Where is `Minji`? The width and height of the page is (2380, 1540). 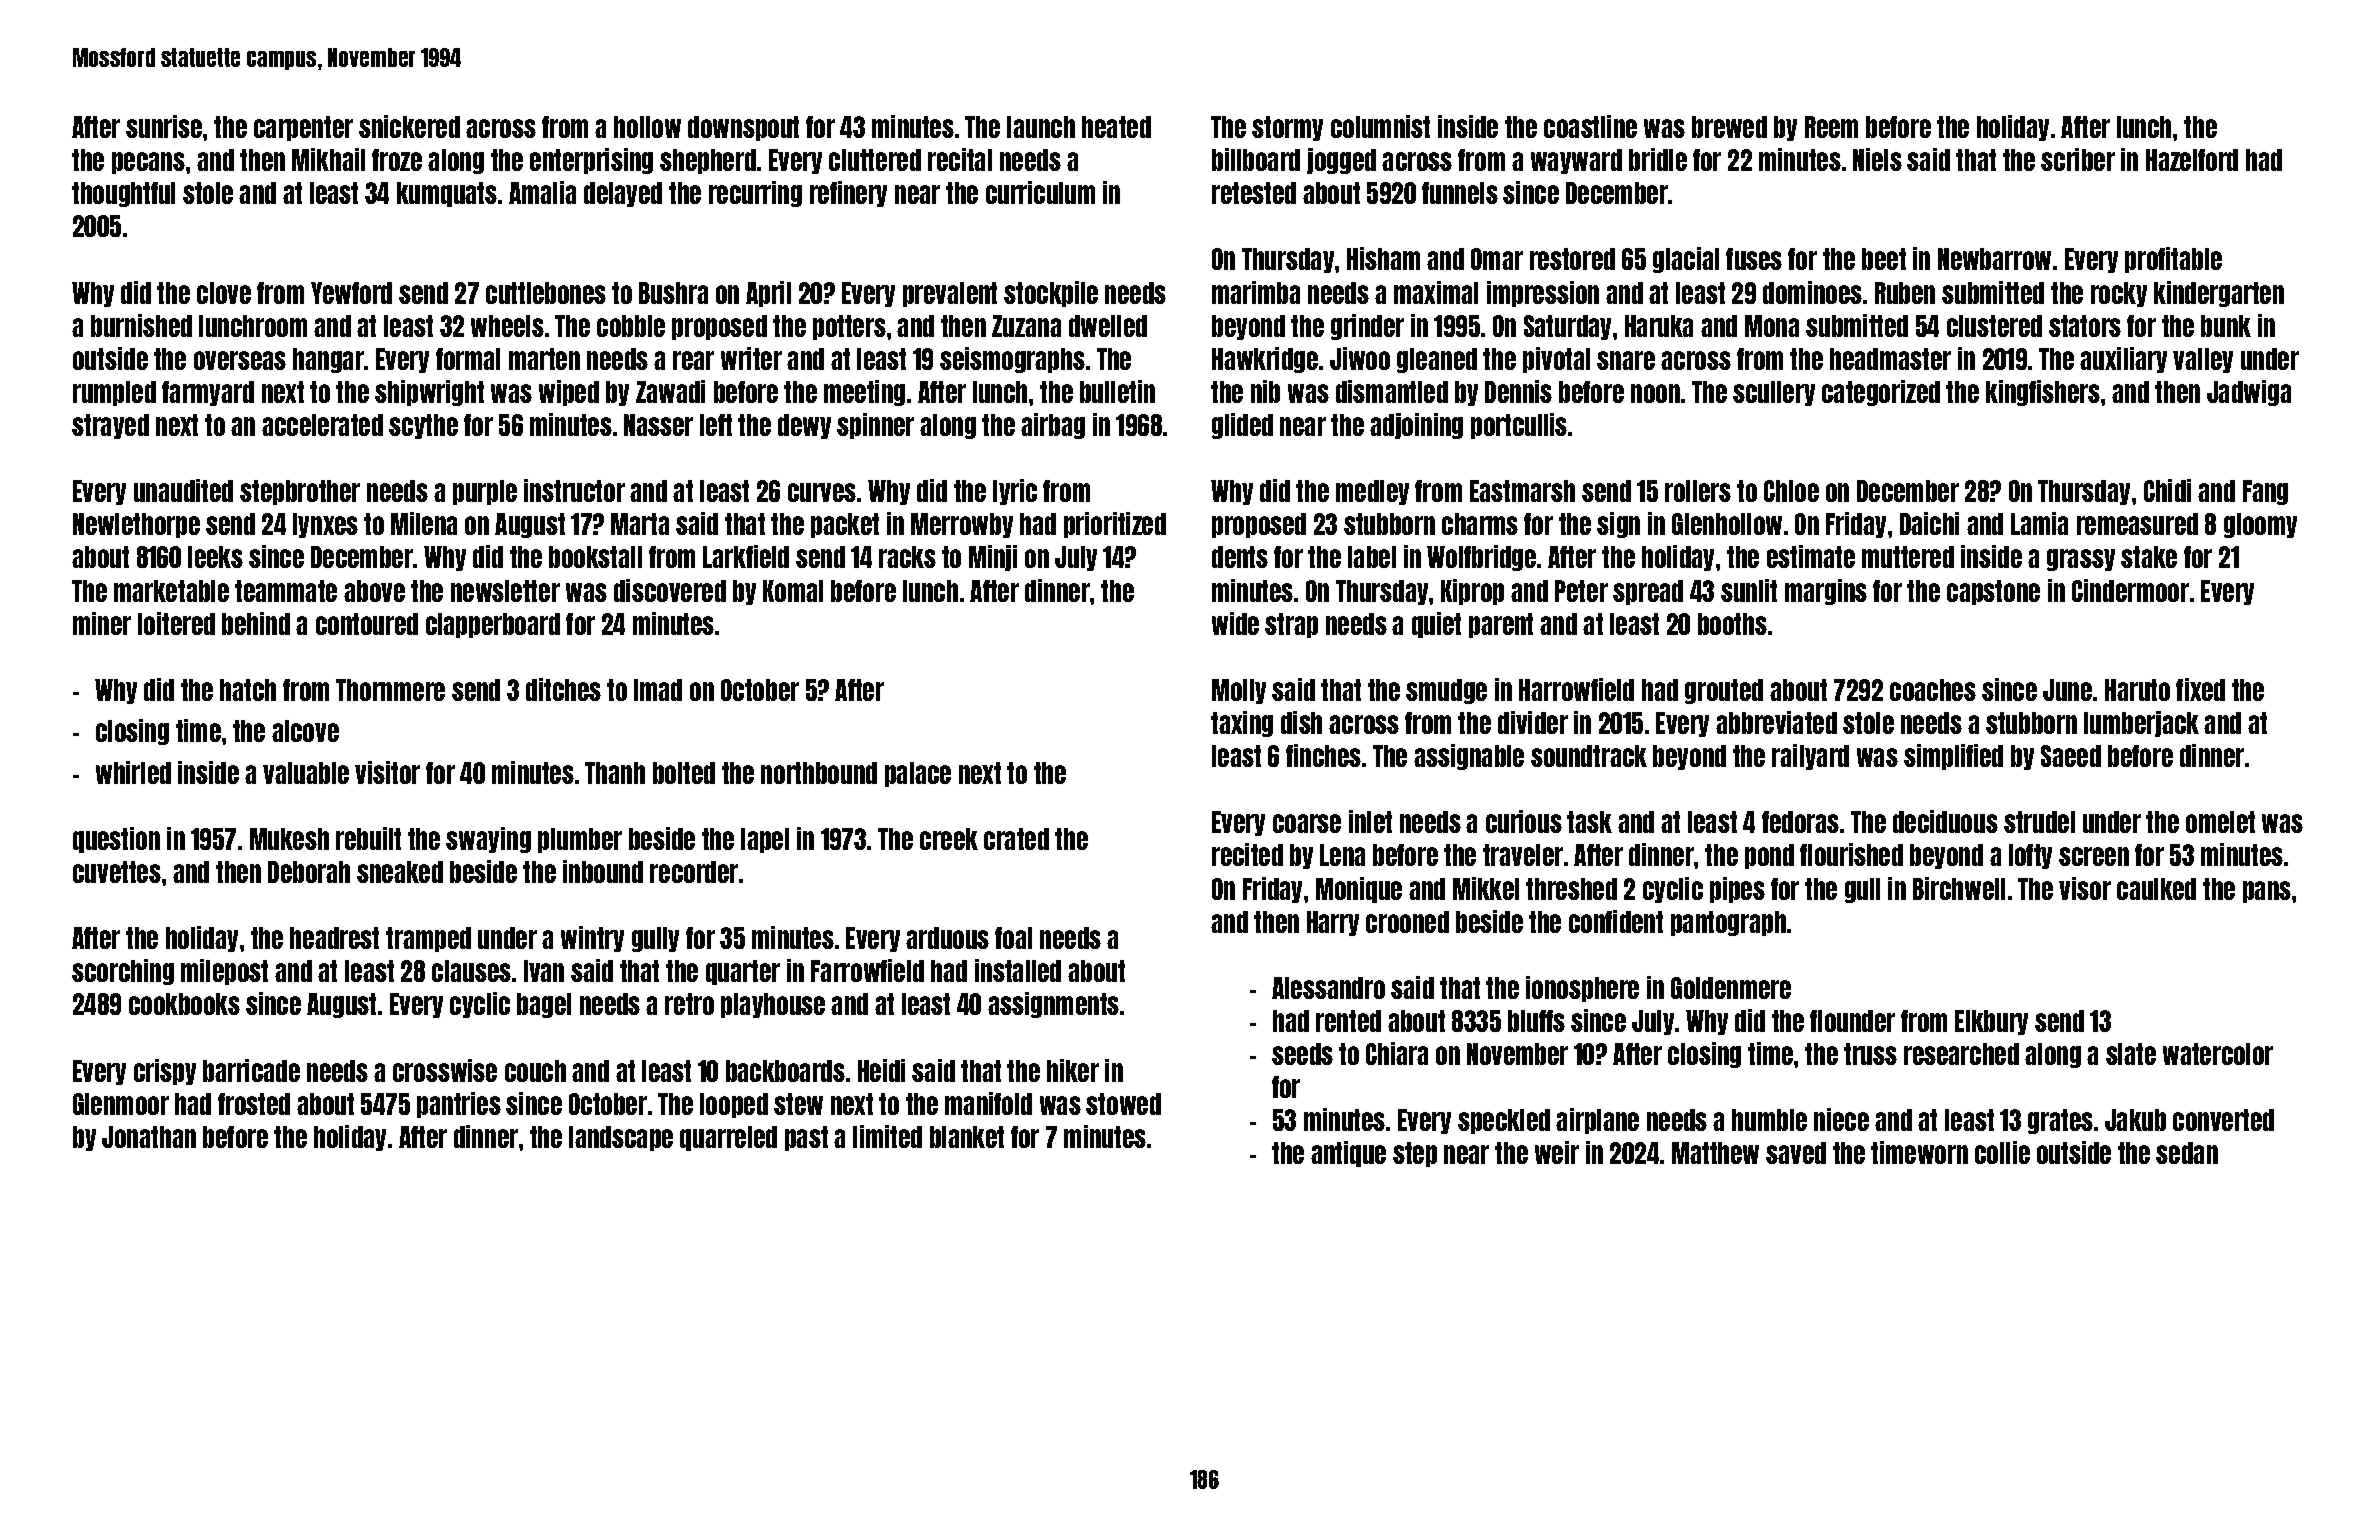 Minji is located at coordinates (993, 558).
